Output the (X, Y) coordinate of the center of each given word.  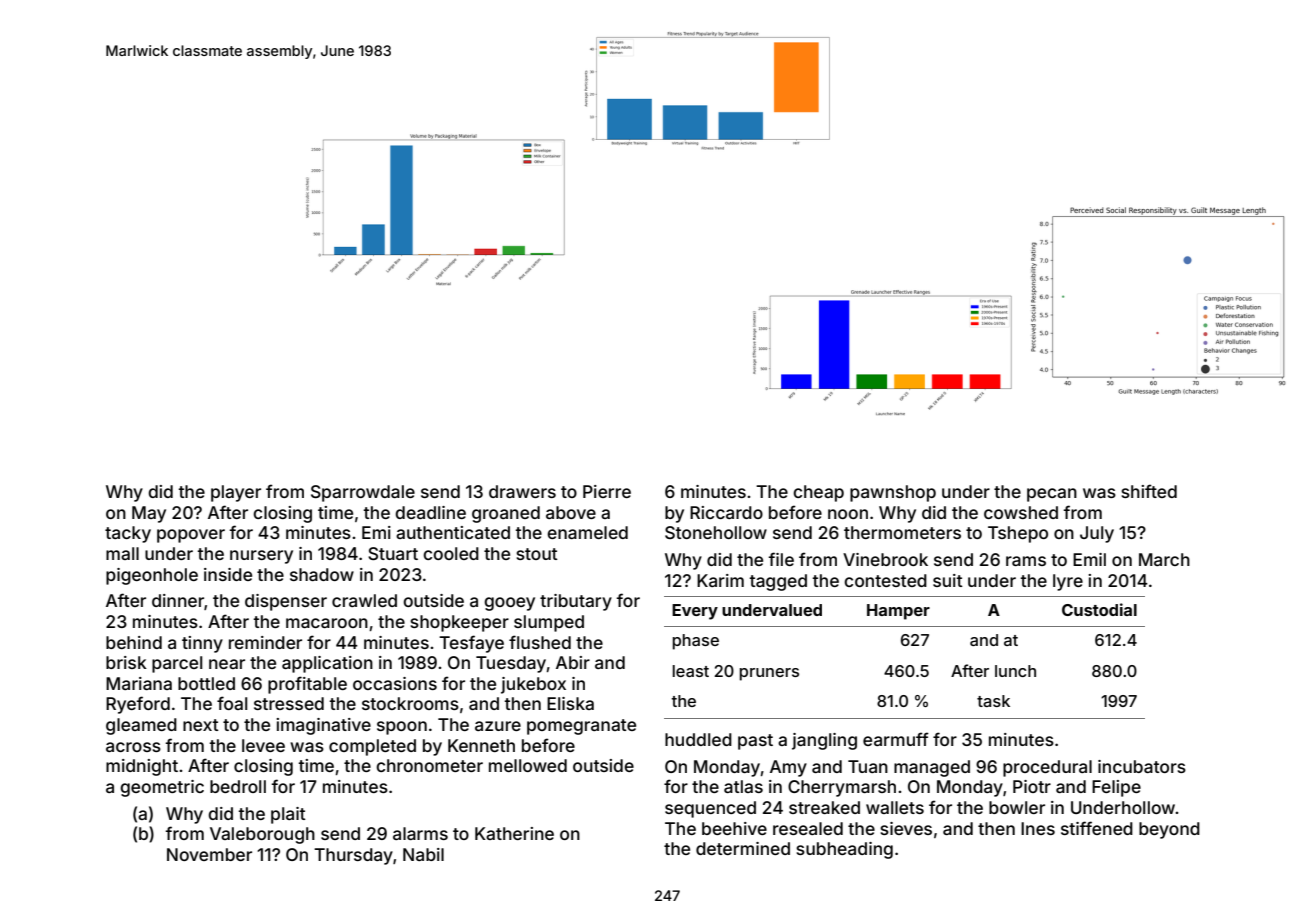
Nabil (423, 854)
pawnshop (893, 493)
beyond (1169, 830)
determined (743, 848)
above (571, 512)
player (236, 493)
